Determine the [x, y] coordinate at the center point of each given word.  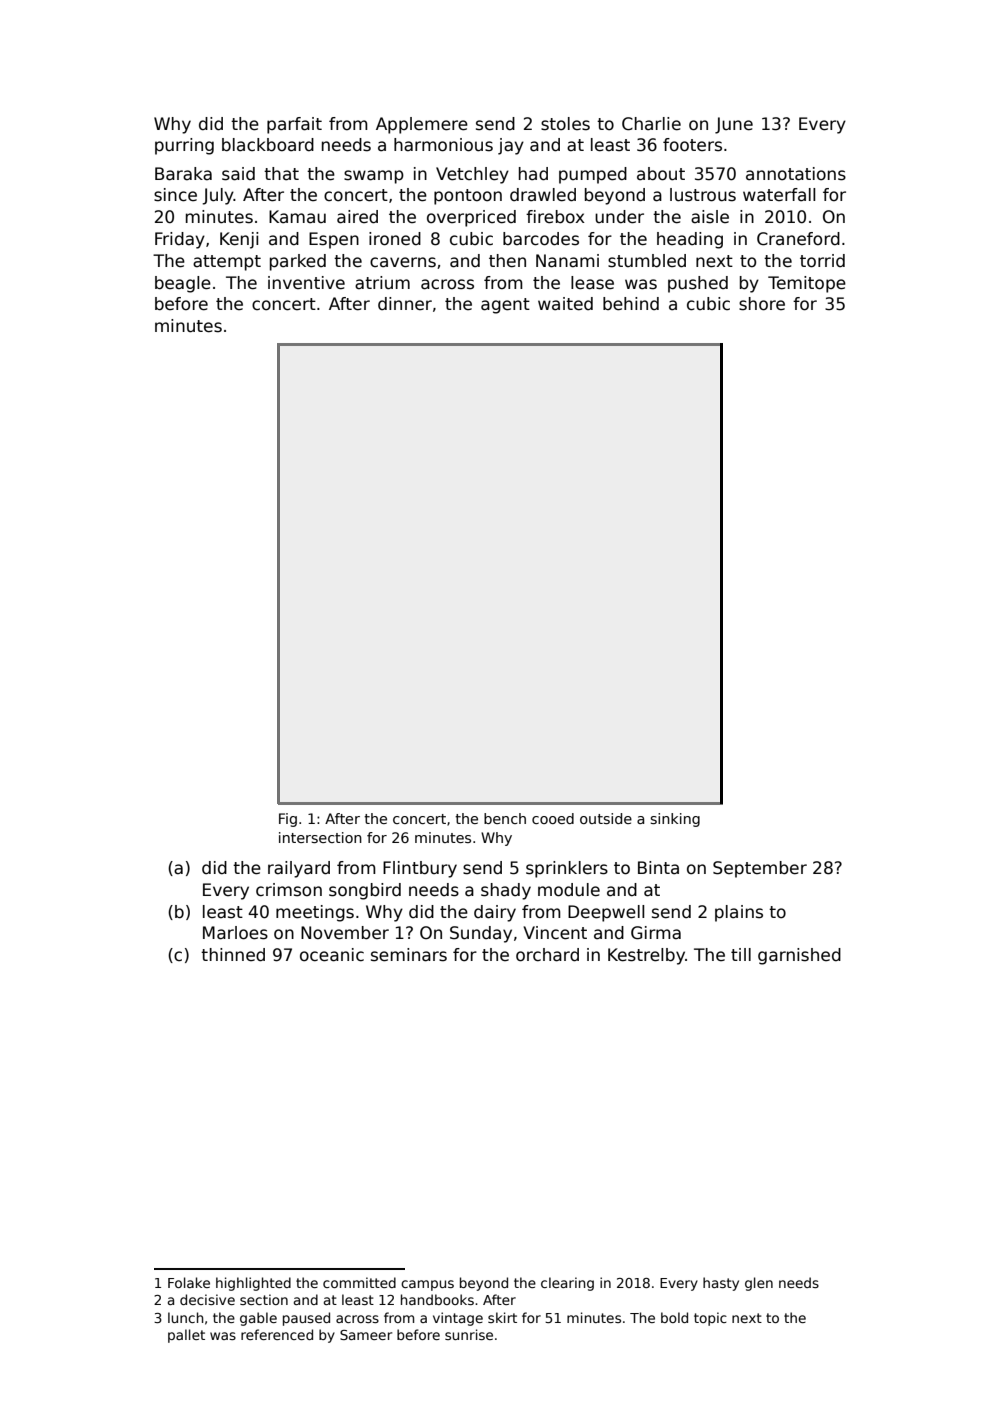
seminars [409, 955]
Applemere [422, 125]
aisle [710, 217]
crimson [289, 890]
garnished [799, 956]
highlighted [253, 1284]
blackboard [268, 145]
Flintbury [420, 869]
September [760, 869]
